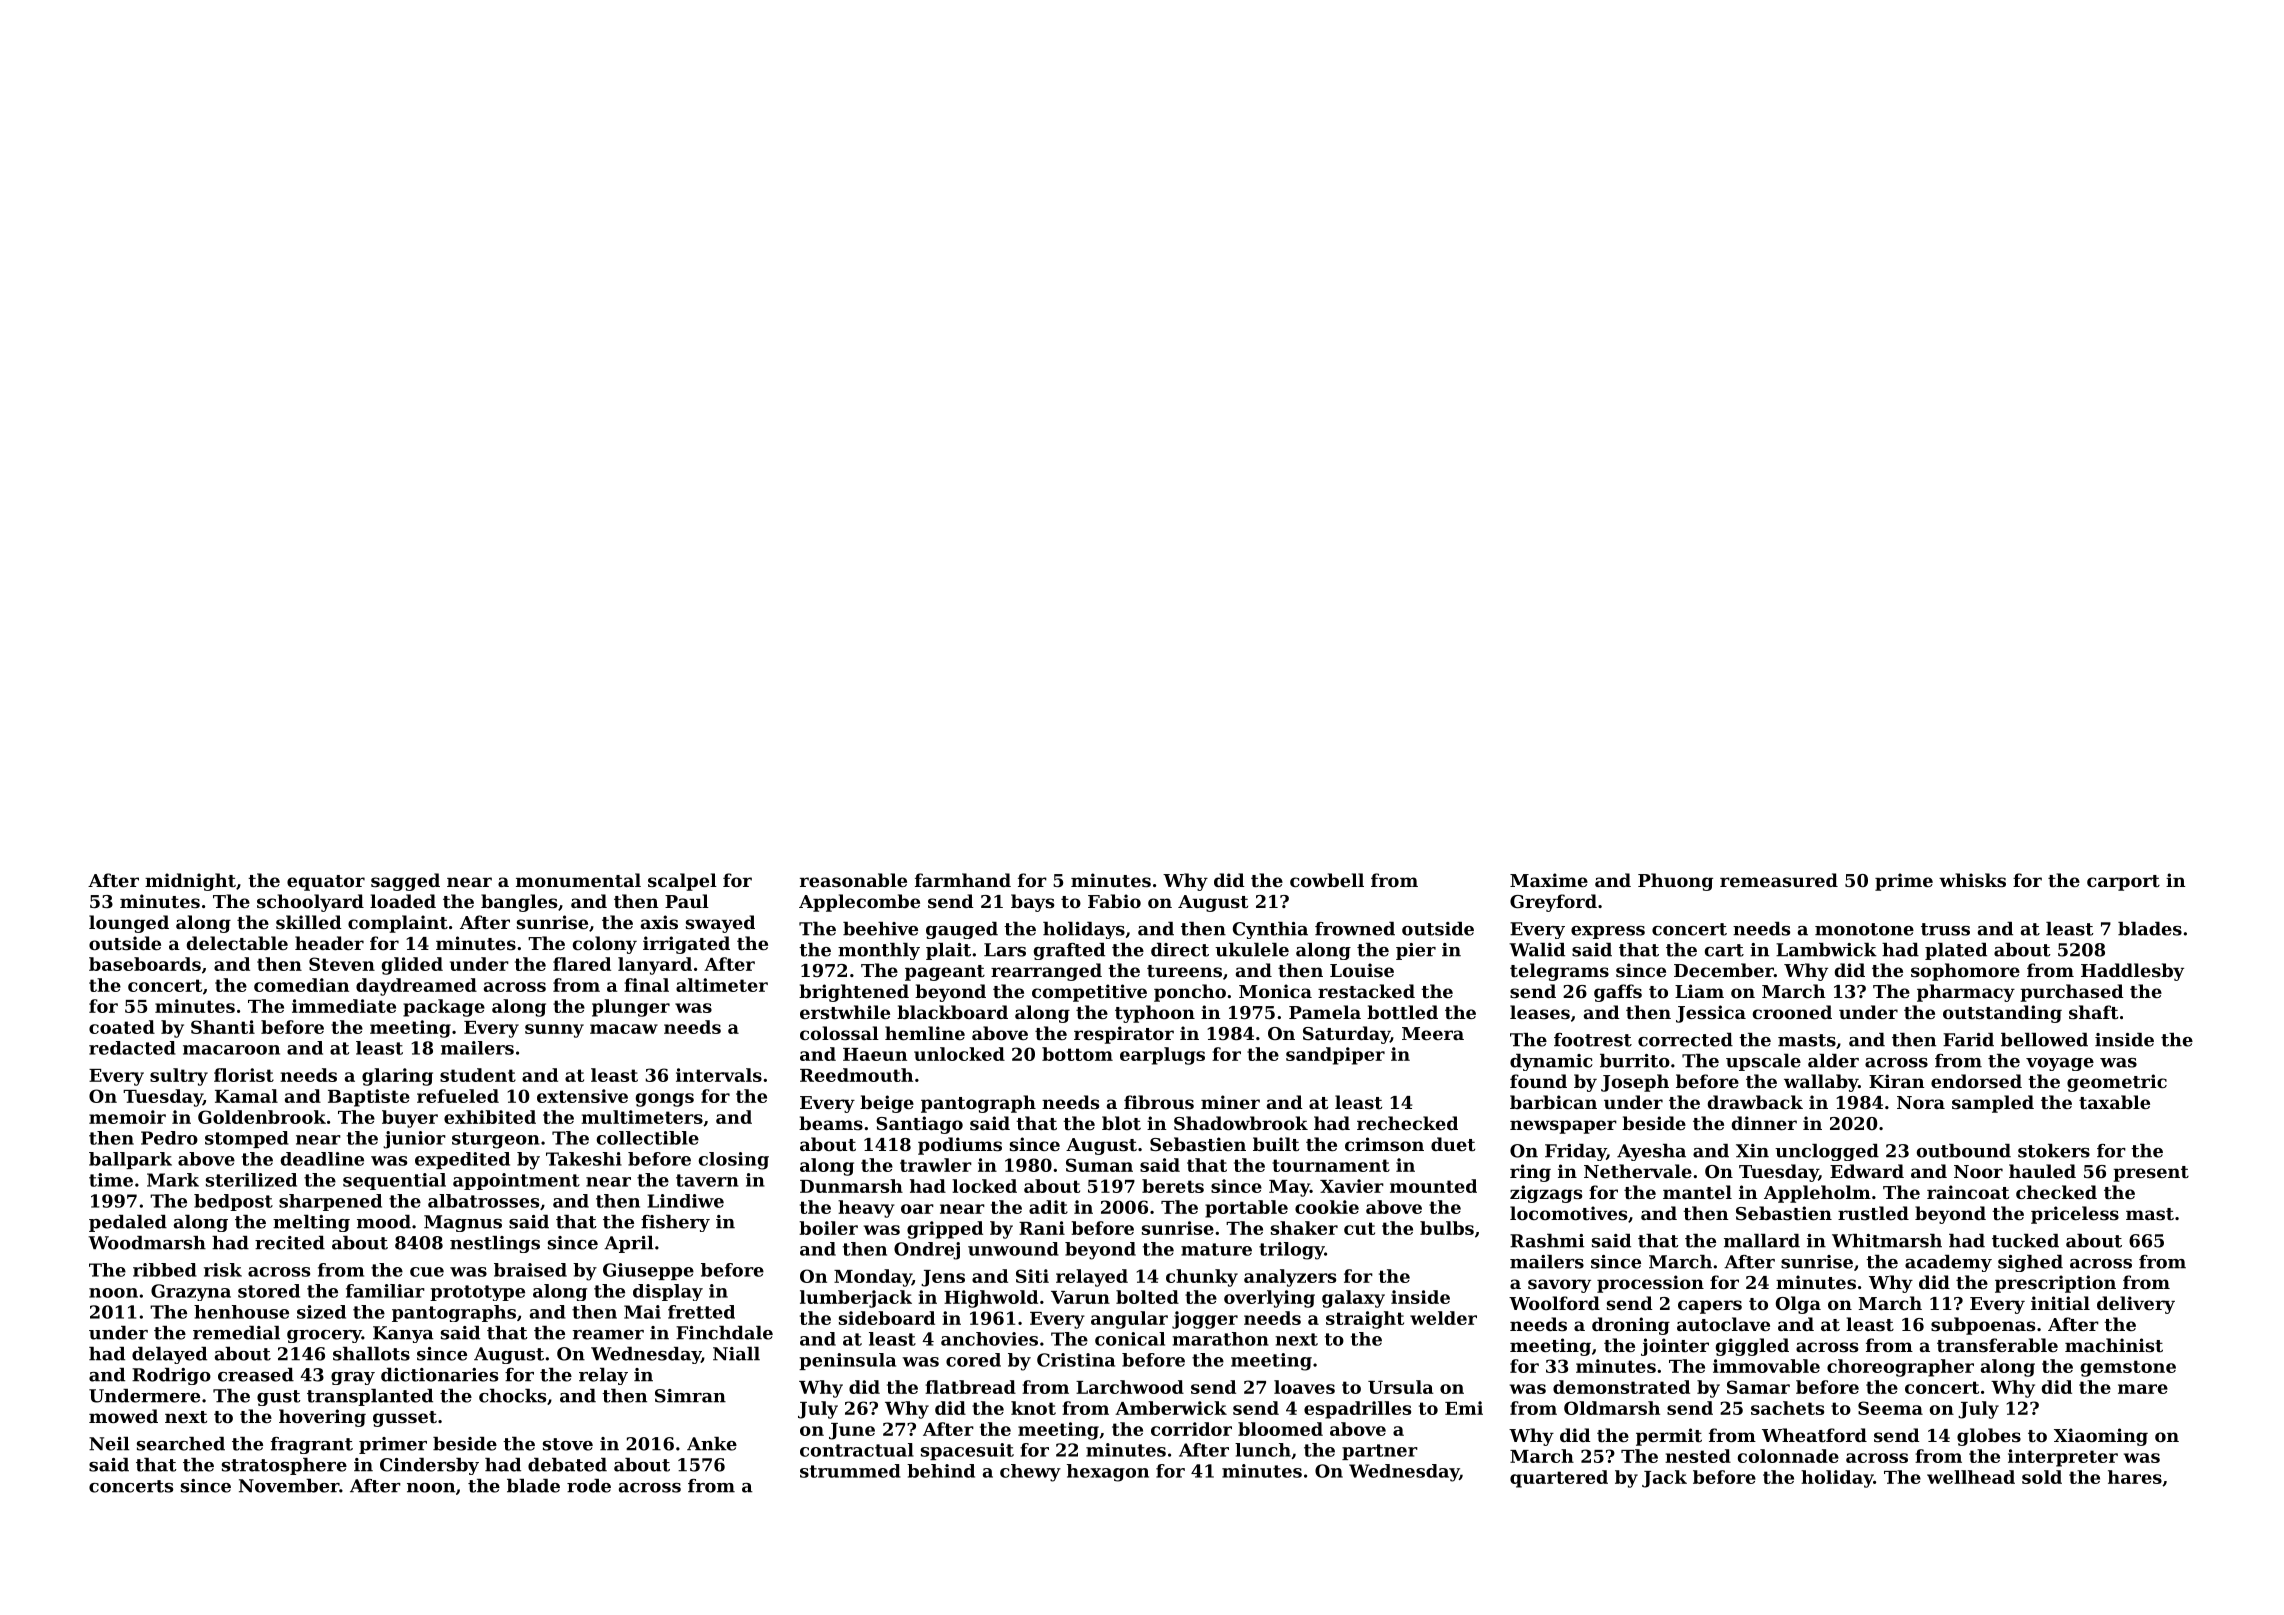 This document has height=1615, width=2284. Describe the element at coordinates (1416, 951) in the document. I see `pier` at that location.
